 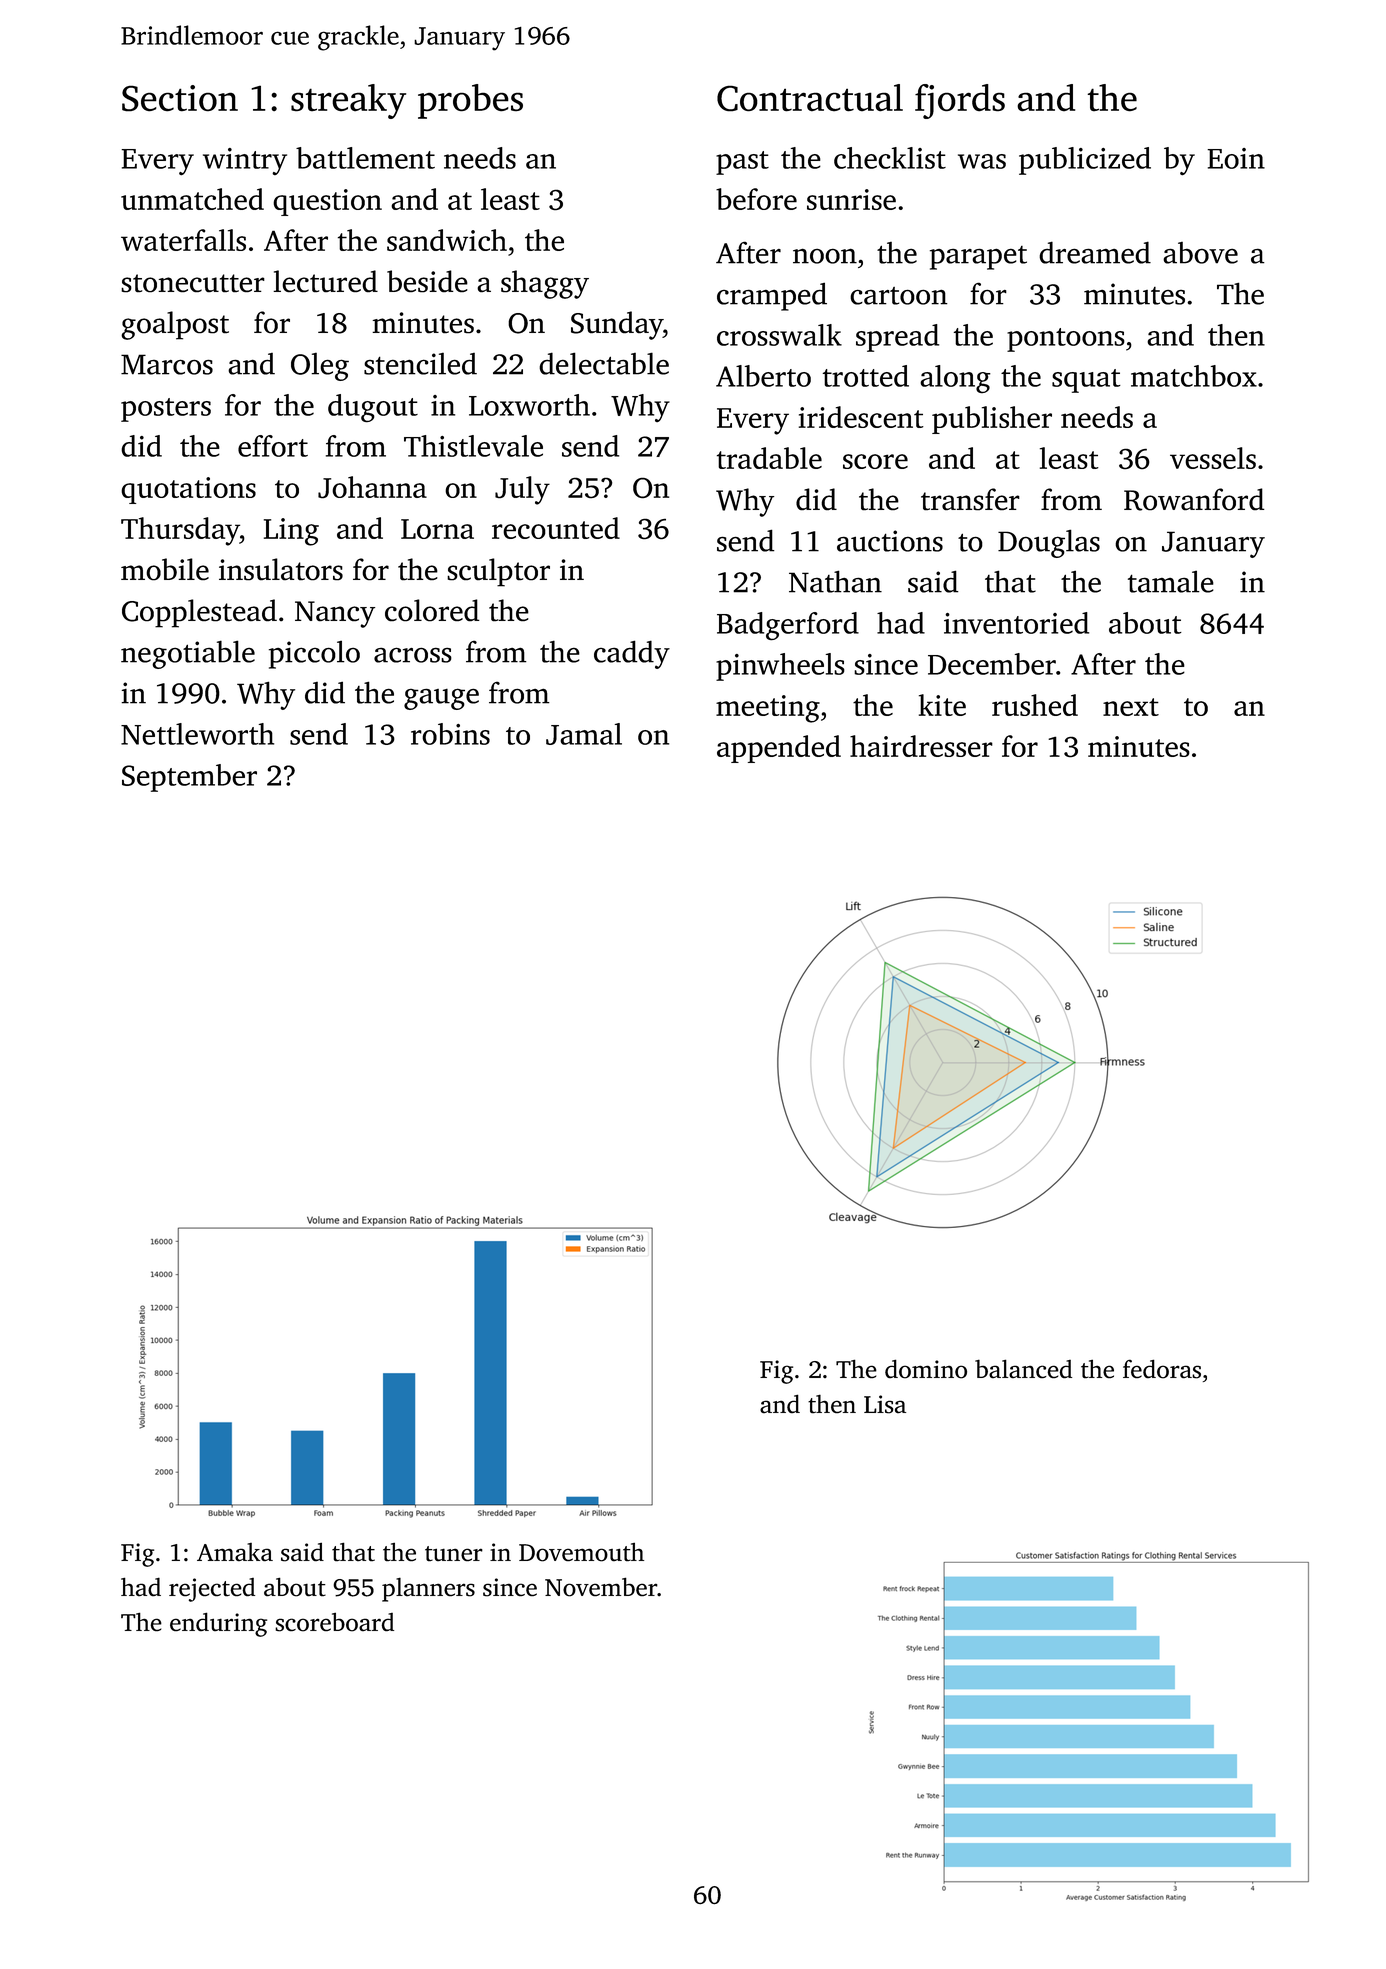 I want to click on Section, so click(x=180, y=98).
